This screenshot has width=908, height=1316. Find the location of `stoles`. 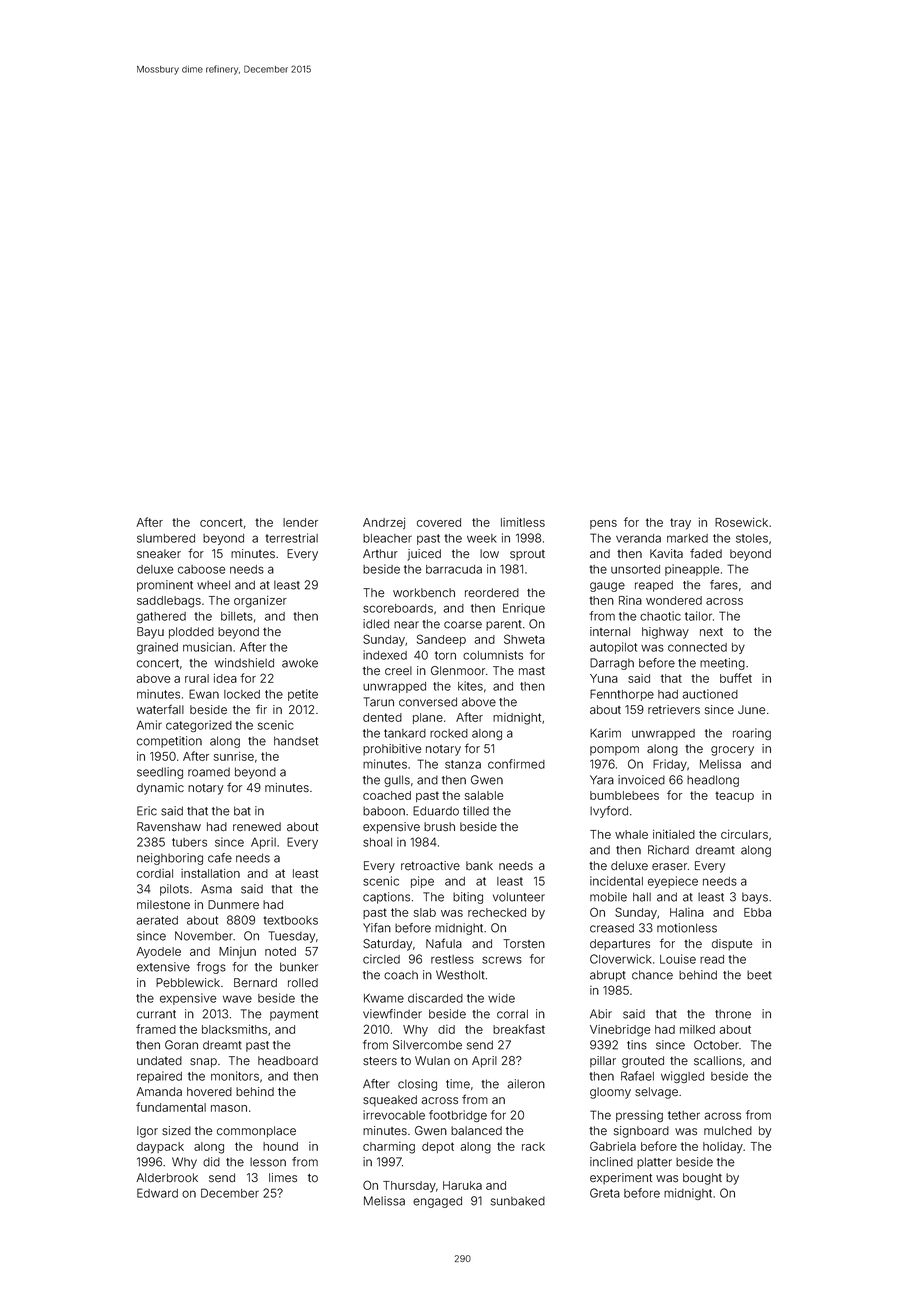

stoles is located at coordinates (752, 538).
